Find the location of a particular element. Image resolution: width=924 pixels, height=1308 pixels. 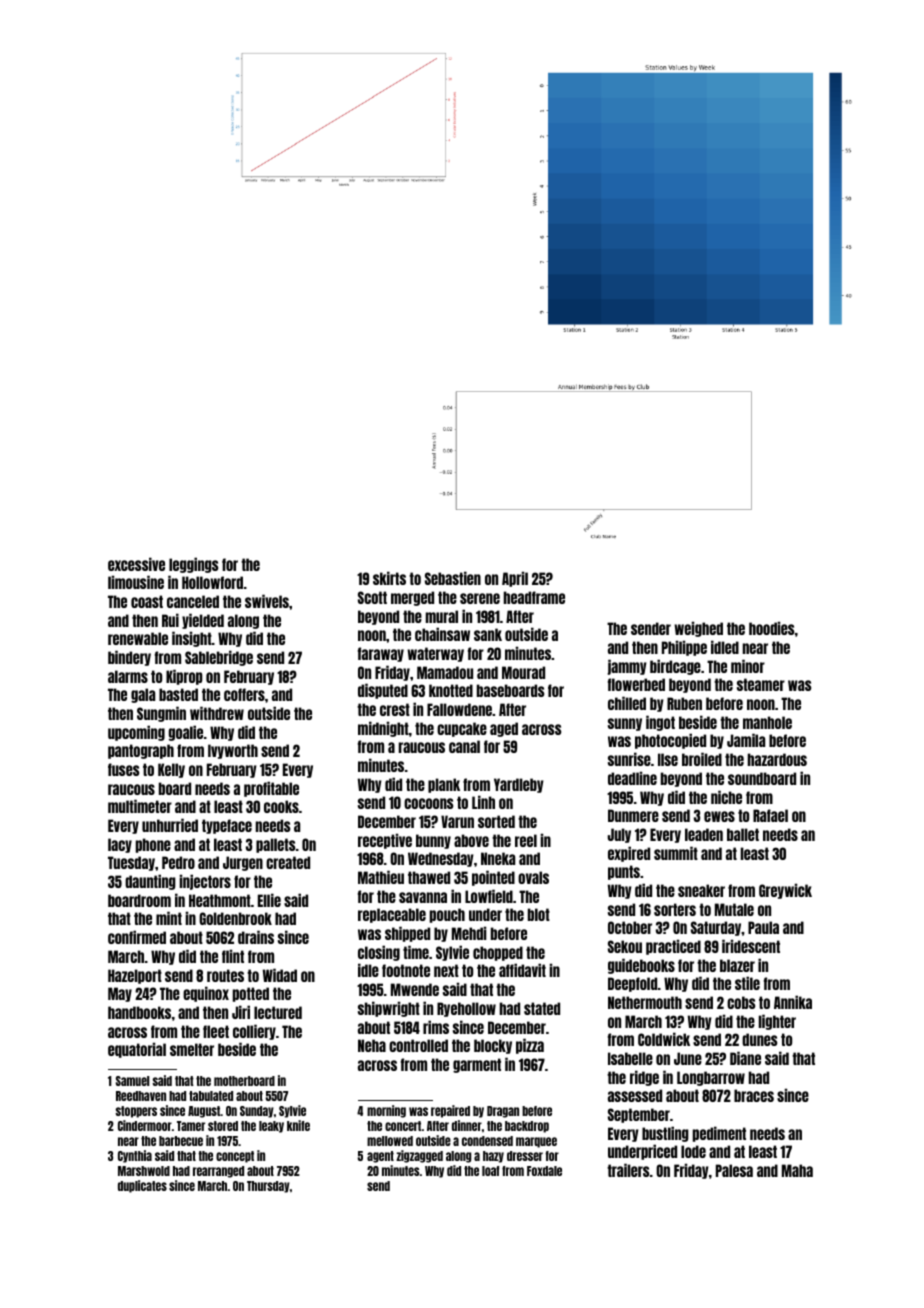

hoodies is located at coordinates (771, 628).
